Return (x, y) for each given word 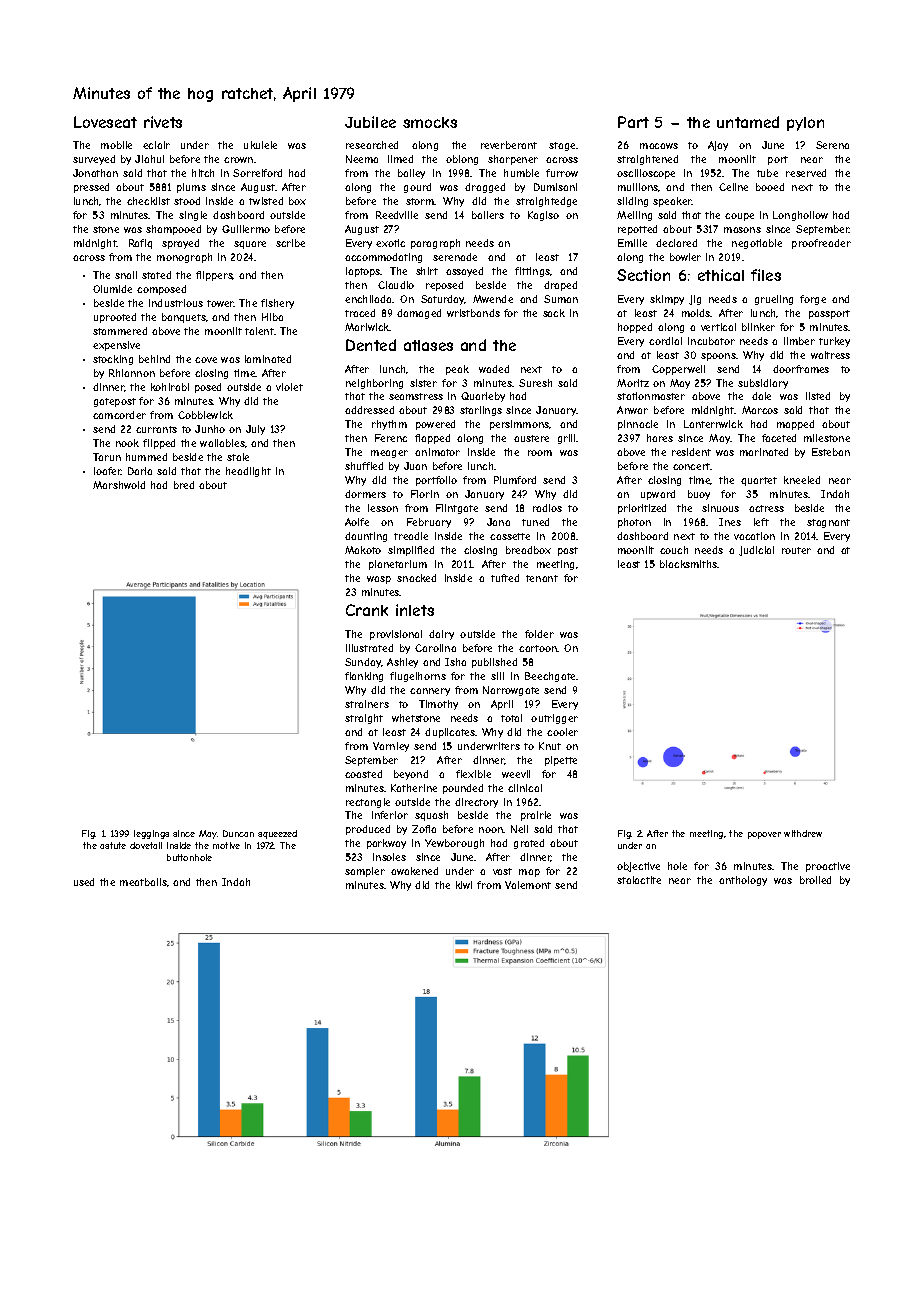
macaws (659, 146)
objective (638, 867)
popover (764, 835)
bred (184, 485)
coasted (363, 774)
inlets (415, 610)
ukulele (260, 145)
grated (529, 844)
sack (554, 313)
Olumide (112, 289)
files (766, 275)
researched (372, 145)
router (796, 550)
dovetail (146, 845)
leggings (151, 834)
